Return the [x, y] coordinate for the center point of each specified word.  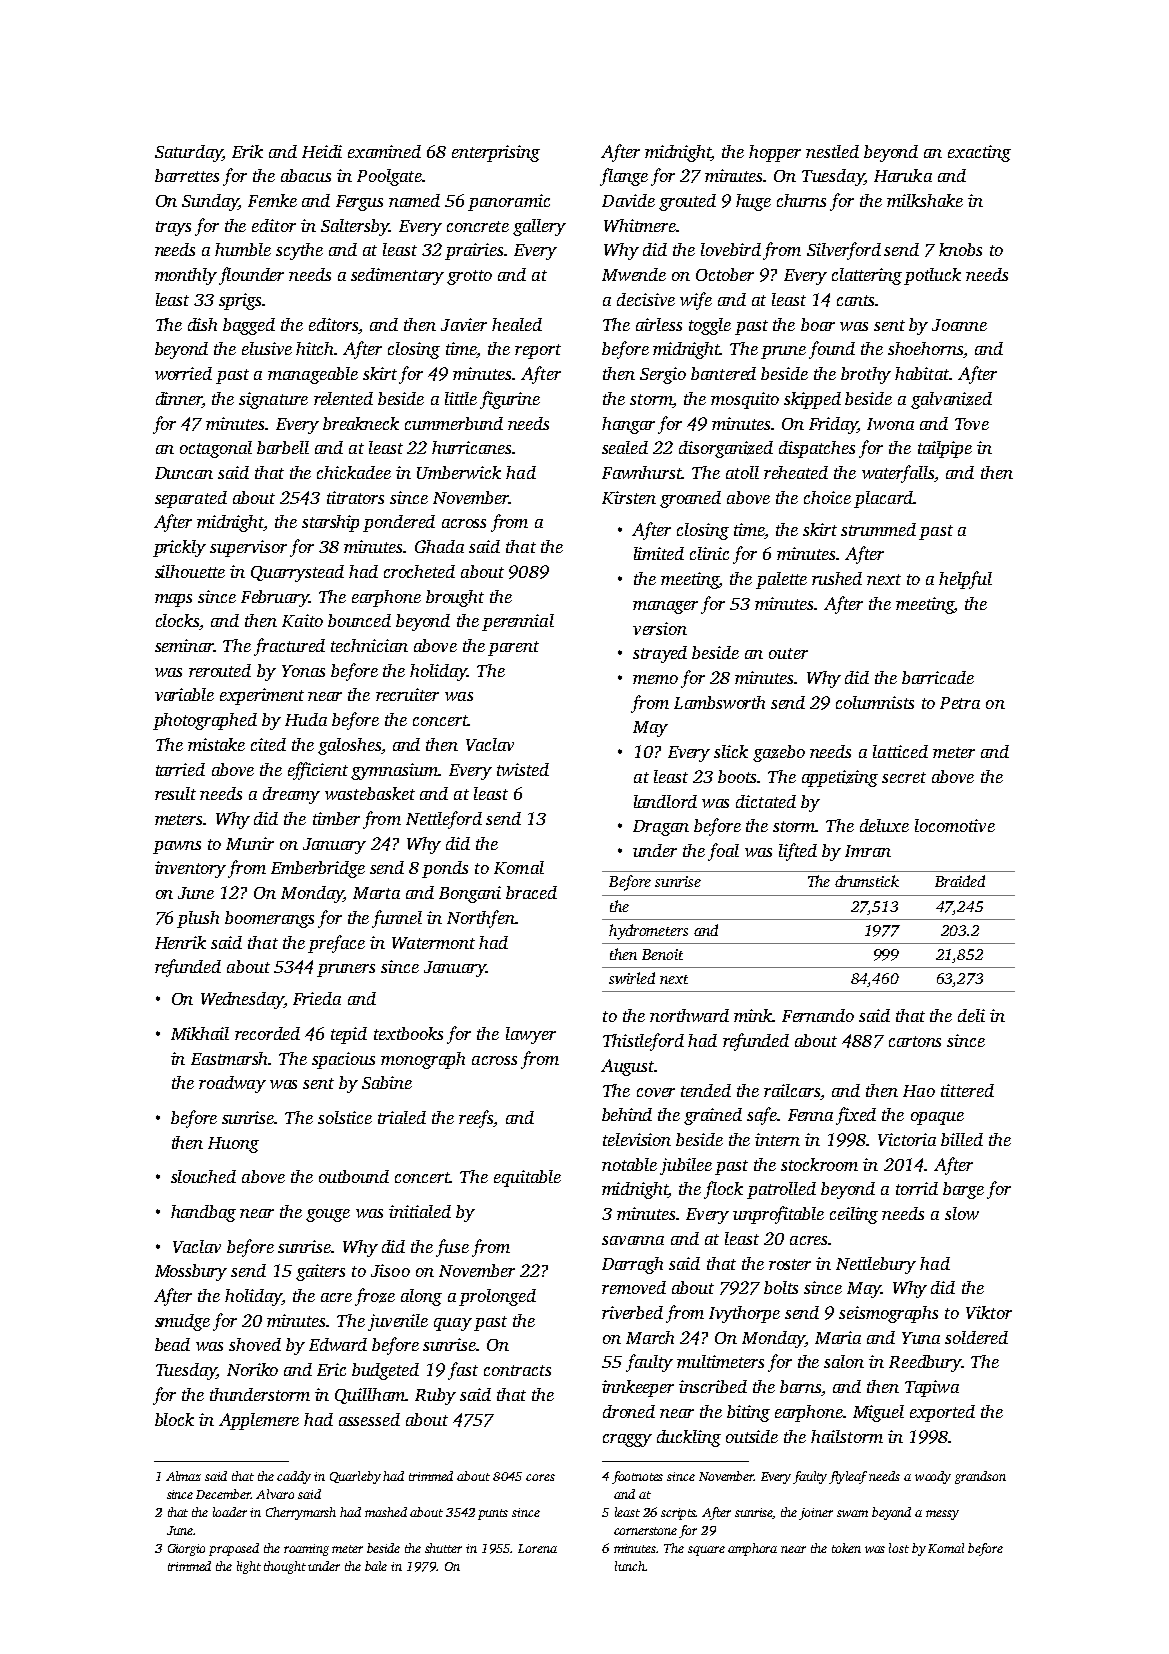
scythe [299, 251]
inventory [190, 869]
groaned [690, 499]
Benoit [662, 954]
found [832, 350]
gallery [539, 227]
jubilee [686, 1166]
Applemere [259, 1421]
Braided [960, 881]
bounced [359, 620]
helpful [965, 580]
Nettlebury [876, 1265]
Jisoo [390, 1270]
